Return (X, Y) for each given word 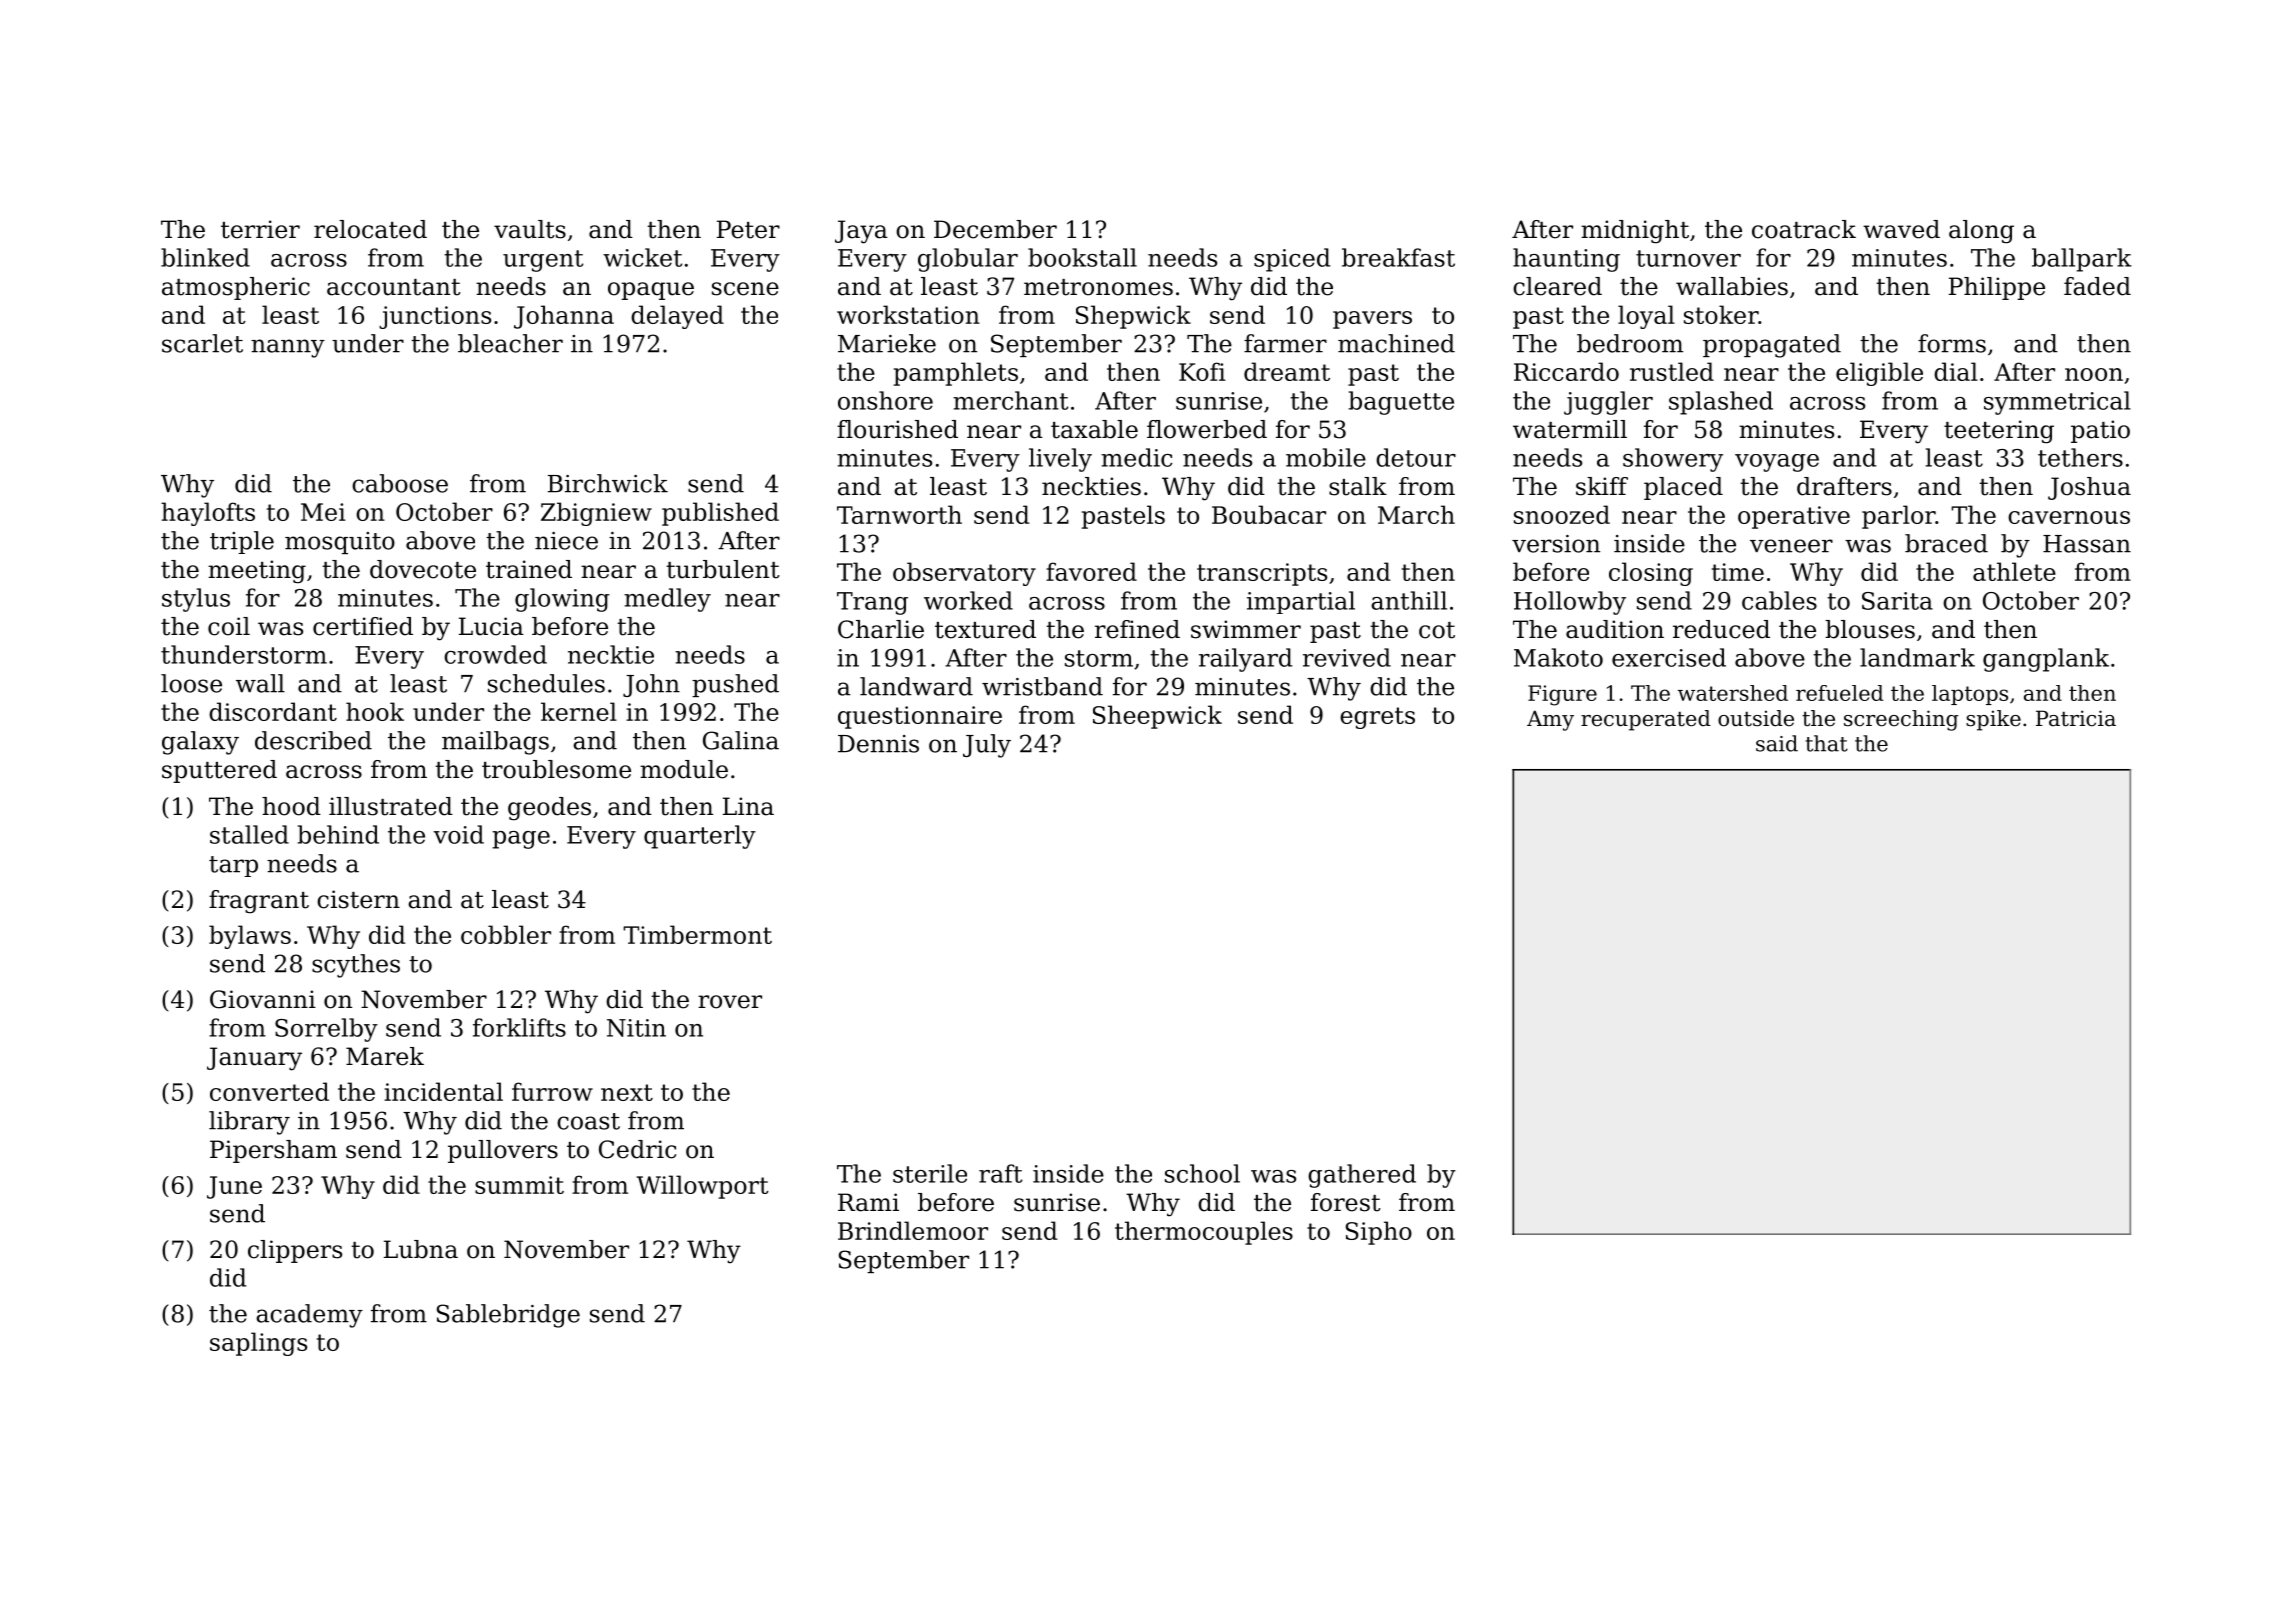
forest (1346, 1202)
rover (730, 1002)
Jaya (861, 232)
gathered (1362, 1176)
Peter (748, 229)
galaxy (200, 743)
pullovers (503, 1151)
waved (1901, 229)
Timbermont (697, 934)
